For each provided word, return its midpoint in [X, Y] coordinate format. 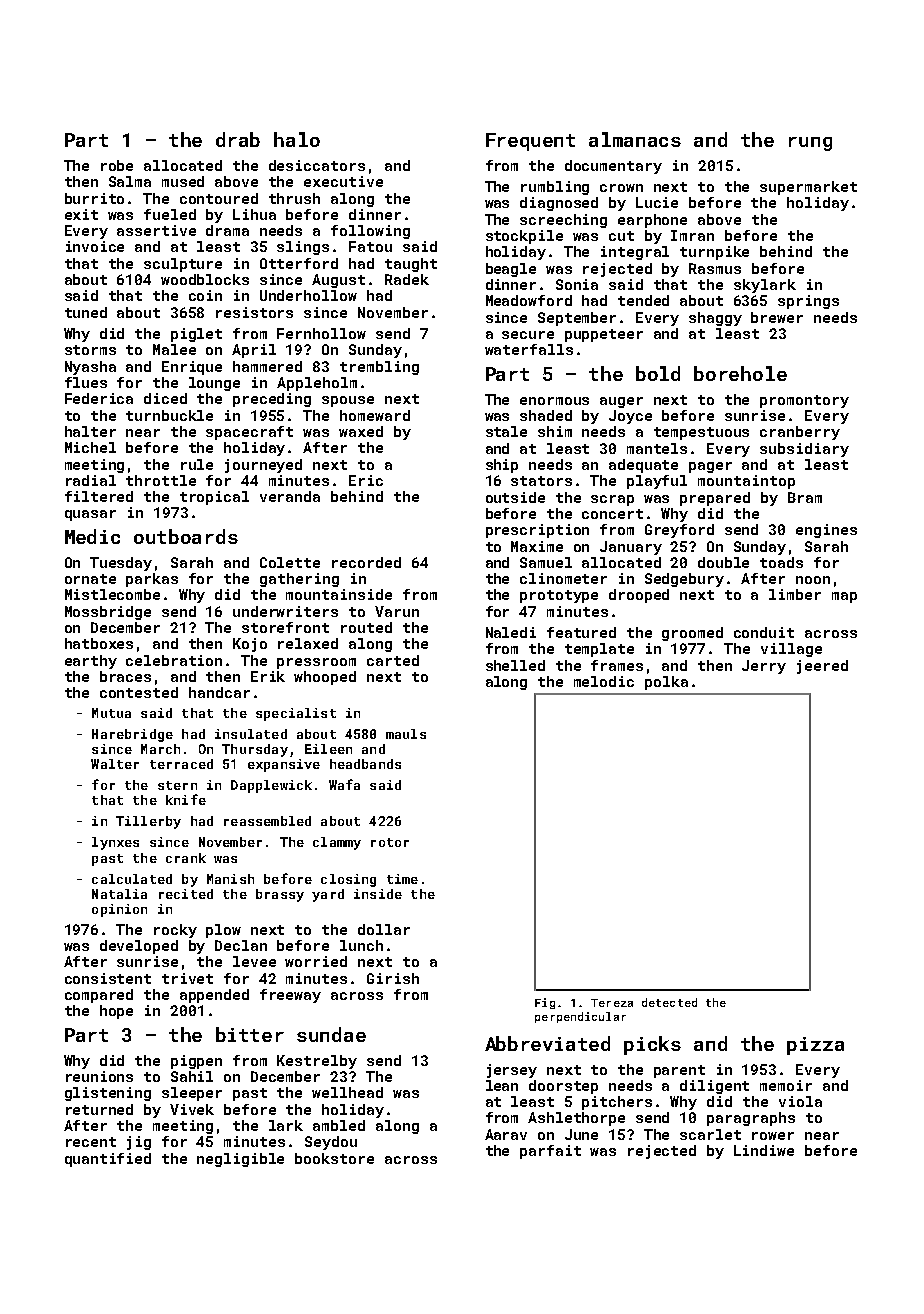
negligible [240, 1160]
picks [652, 1045]
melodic [604, 681]
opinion [119, 910]
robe [117, 165]
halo [297, 139]
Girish [393, 978]
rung [810, 144]
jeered [822, 667]
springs [808, 302]
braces [125, 676]
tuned [86, 312]
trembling [379, 368]
